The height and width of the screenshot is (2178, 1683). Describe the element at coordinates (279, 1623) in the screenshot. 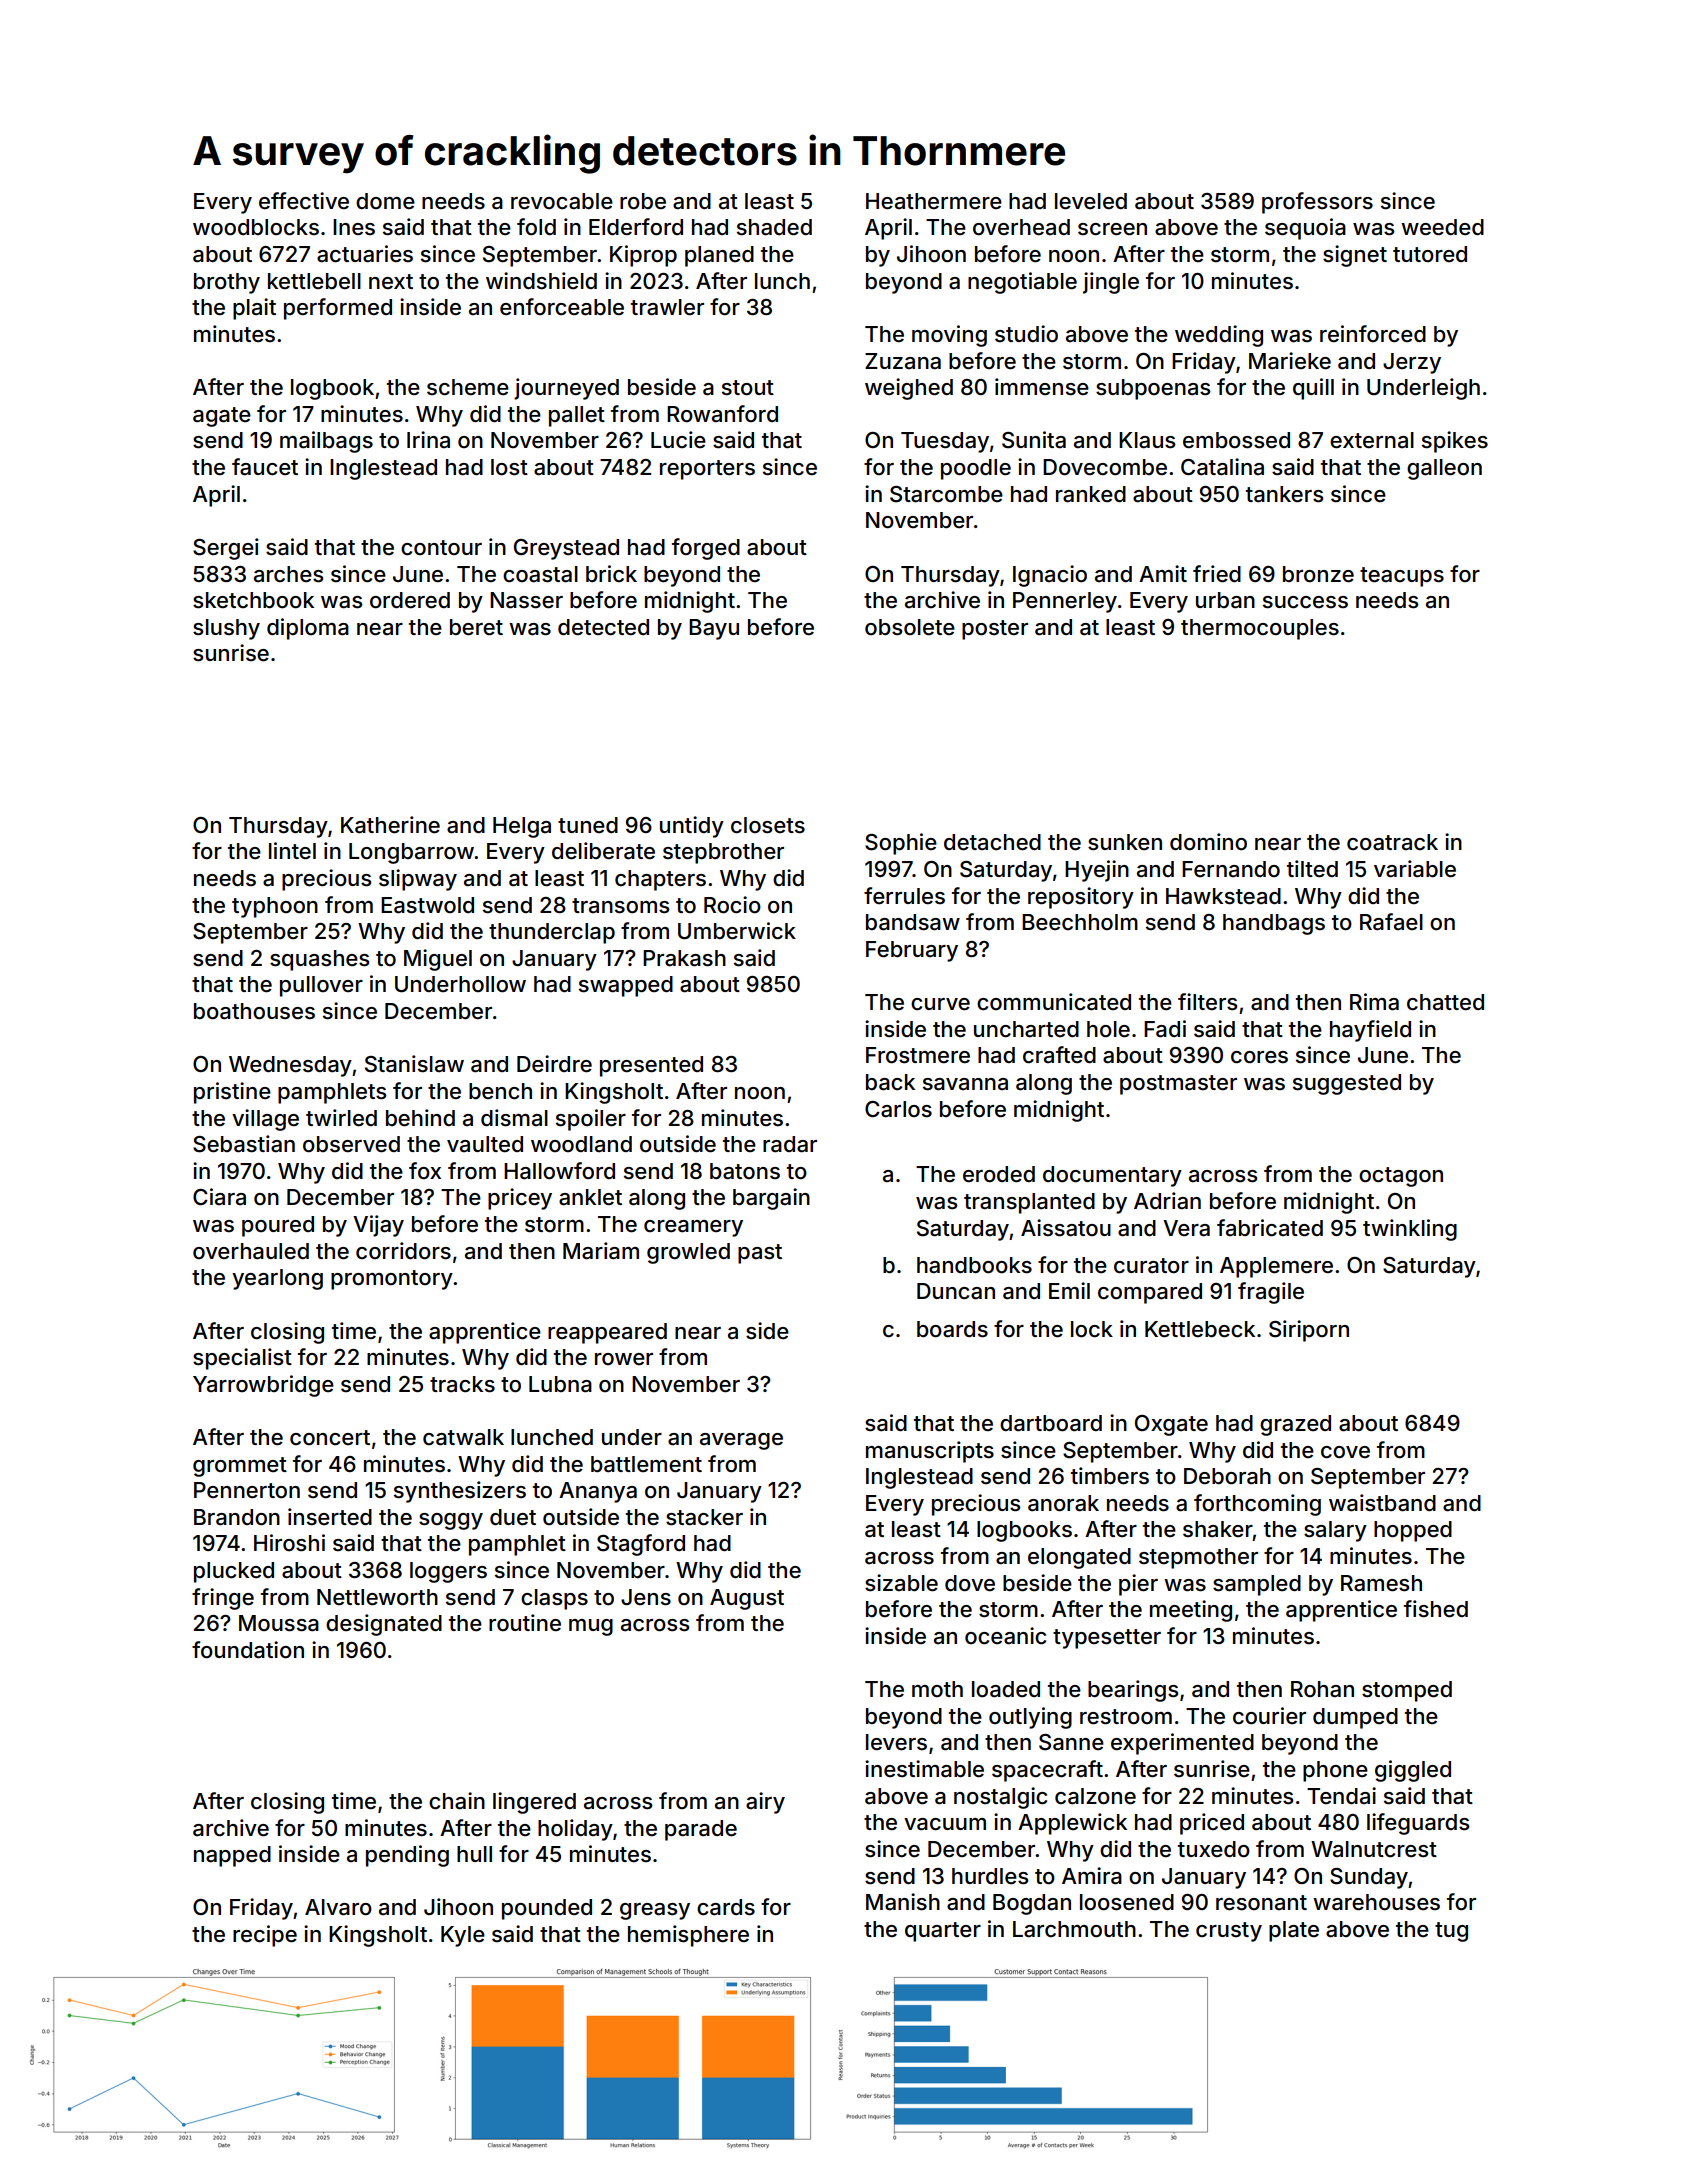

I see `Moussa` at that location.
